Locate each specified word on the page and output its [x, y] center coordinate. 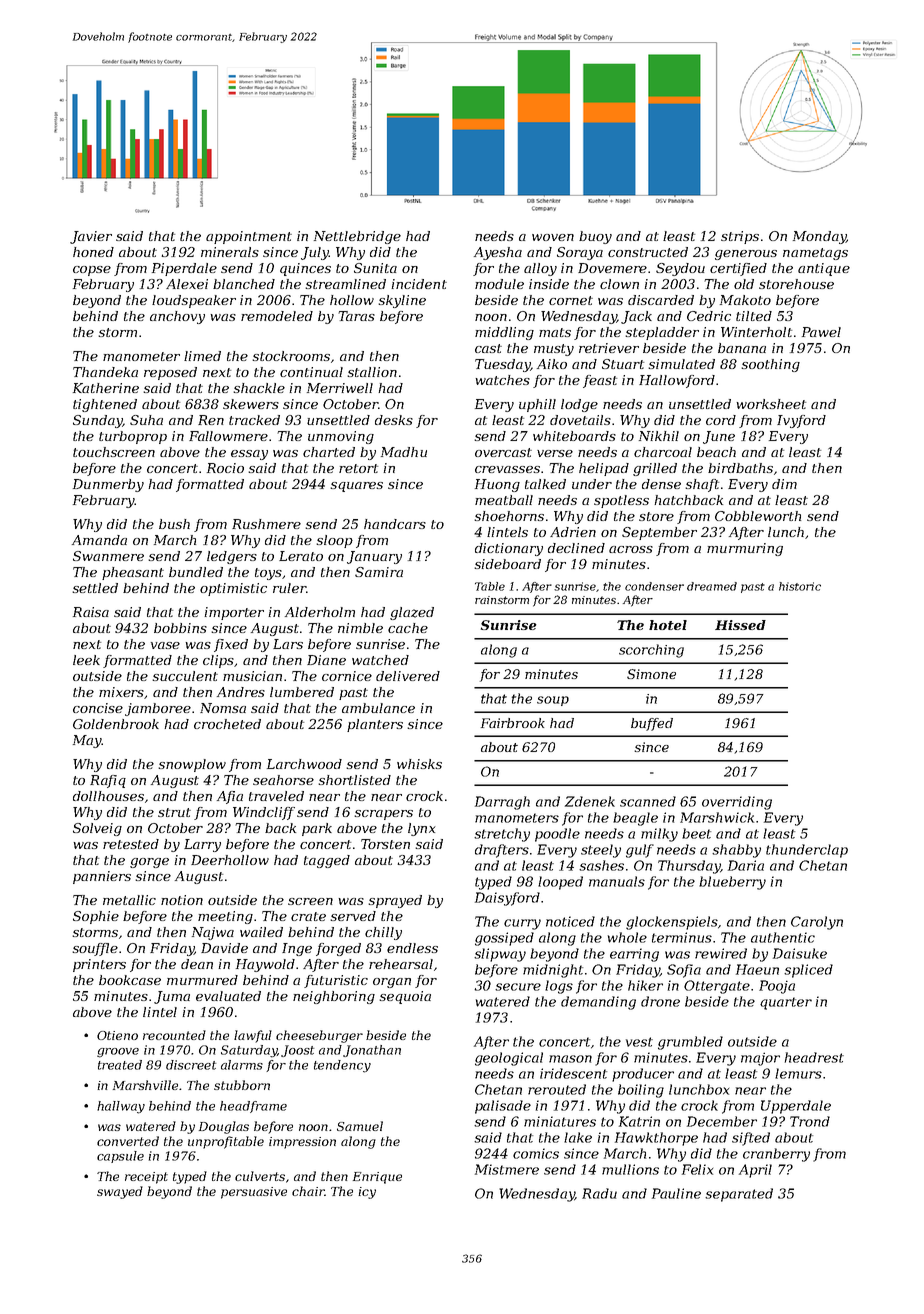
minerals [230, 252]
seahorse [283, 780]
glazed [412, 613]
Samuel [360, 1126]
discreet [191, 1065]
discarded [661, 300]
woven [553, 237]
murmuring [745, 549]
